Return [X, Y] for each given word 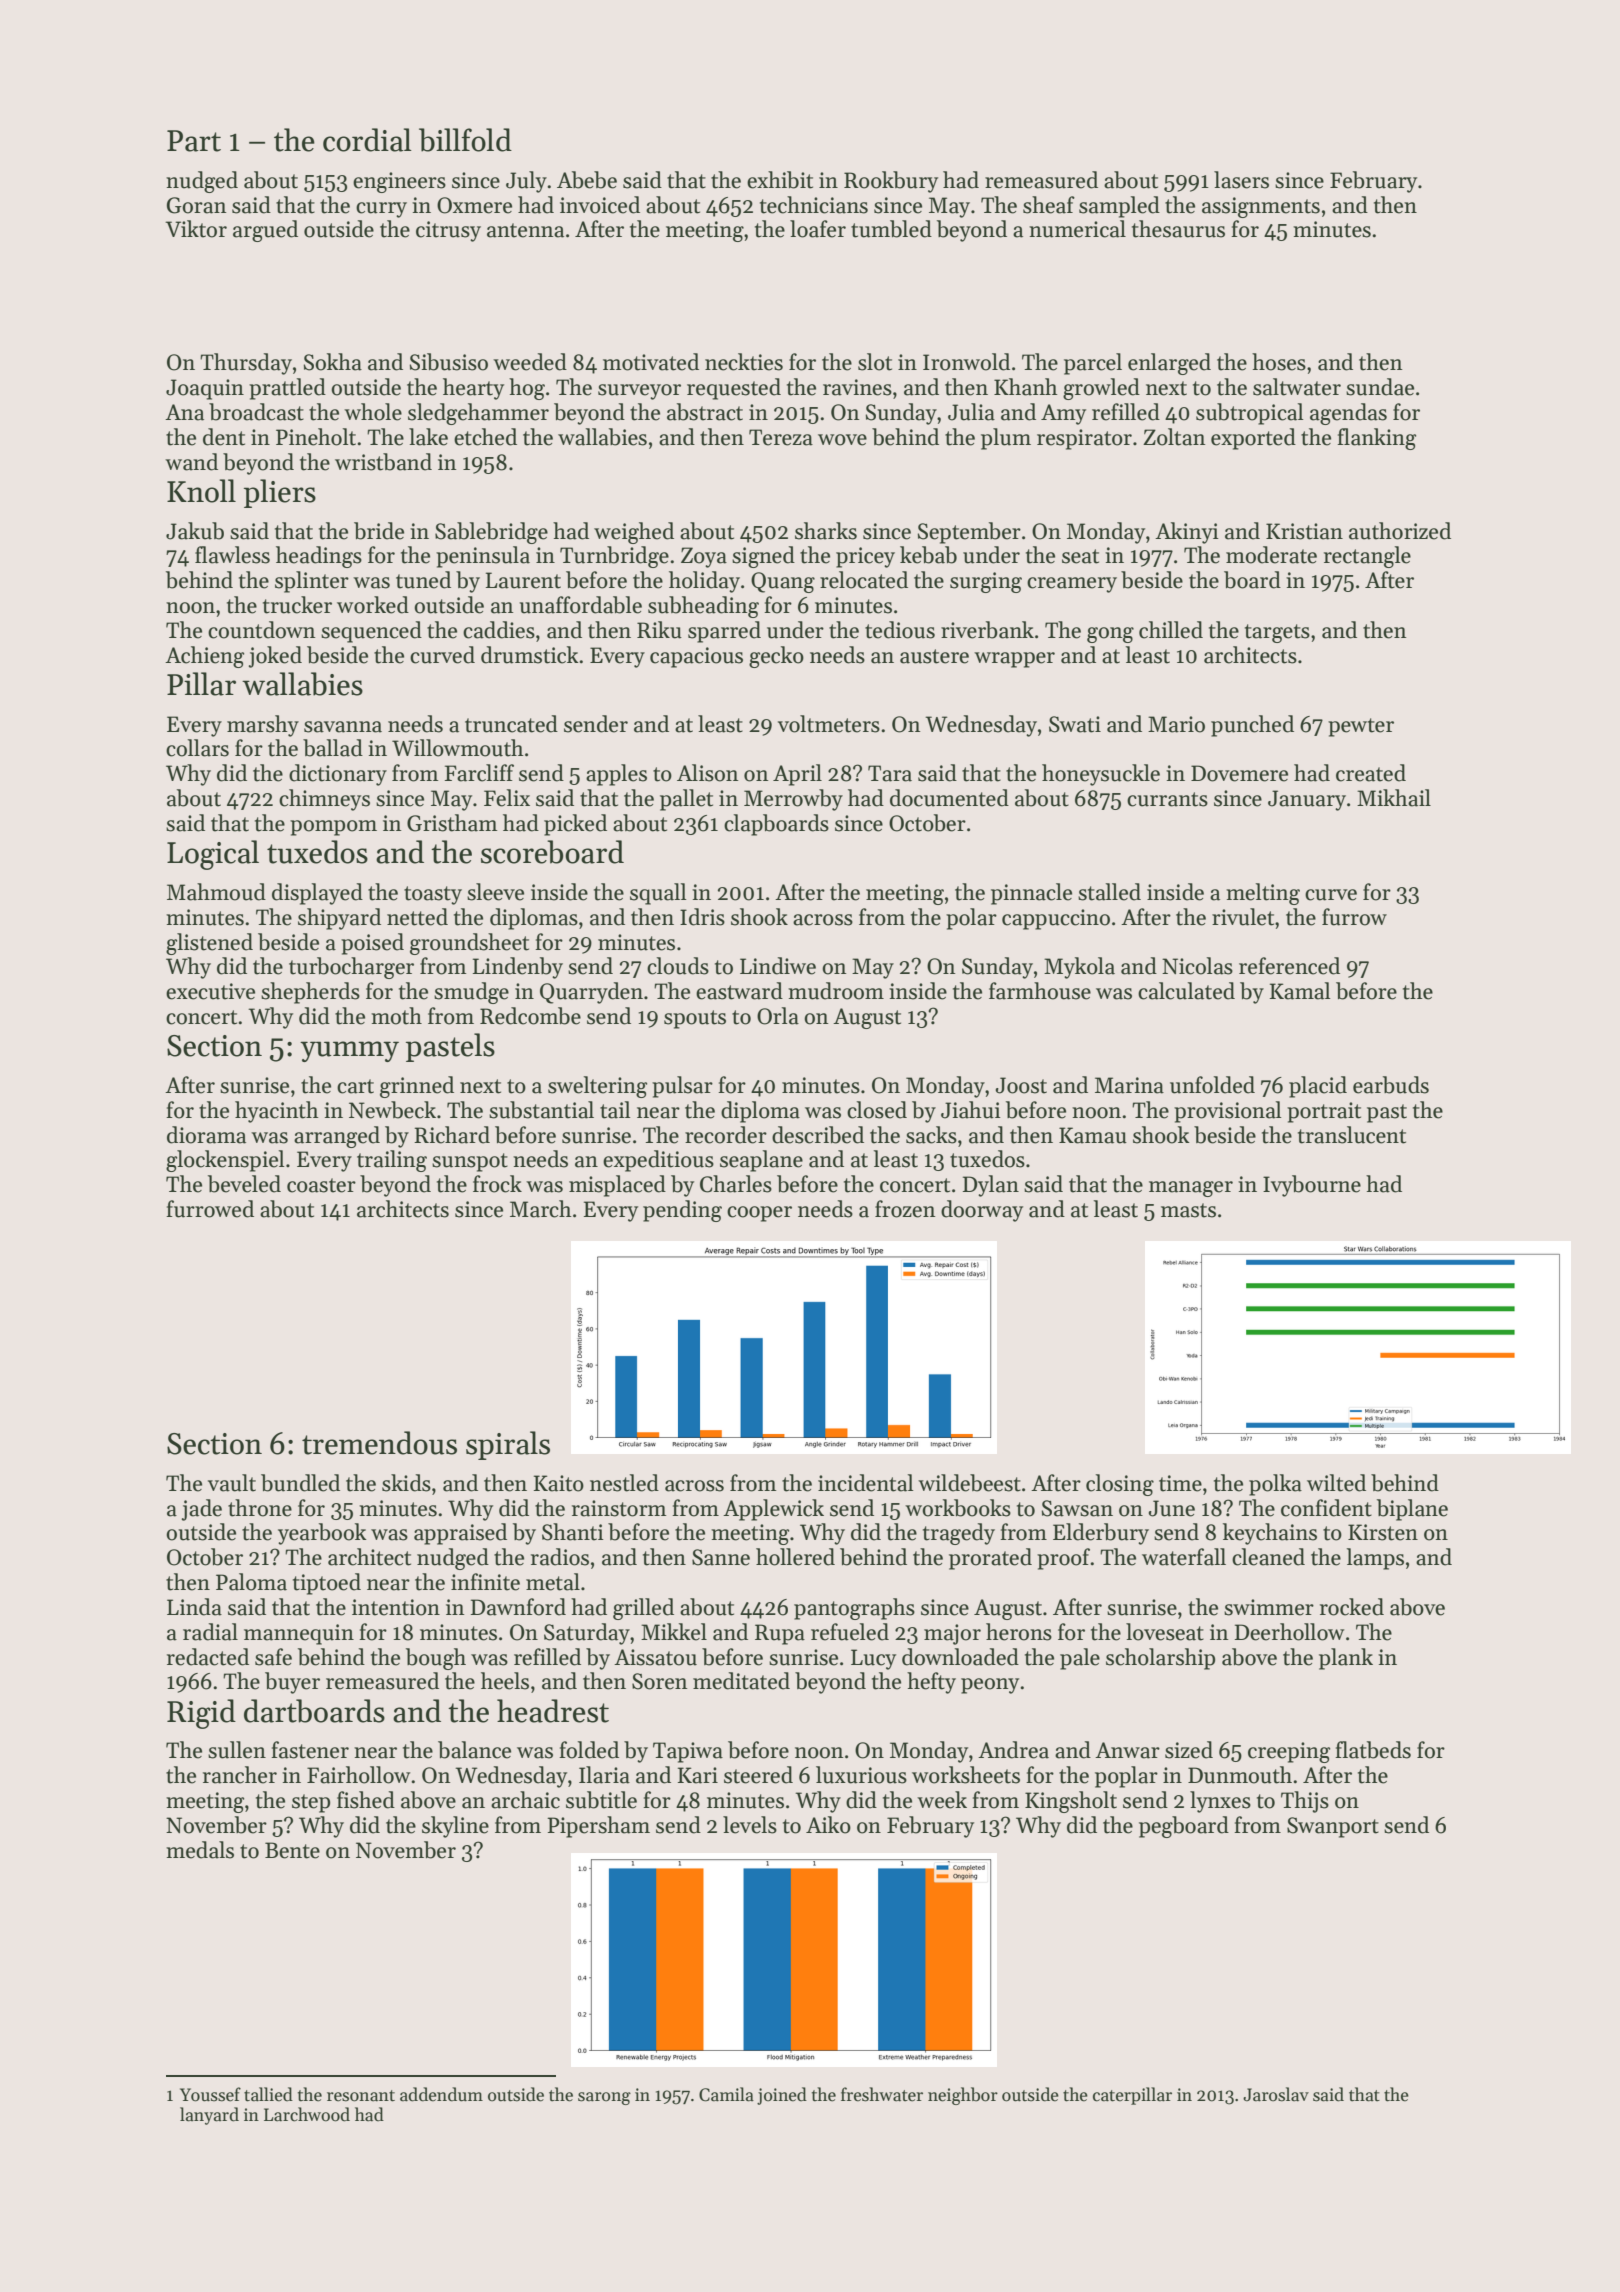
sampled [1119, 207]
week [942, 1800]
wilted [1336, 1483]
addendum [441, 2094]
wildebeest [969, 1483]
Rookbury [891, 182]
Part [194, 141]
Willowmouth [458, 748]
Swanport [1333, 1827]
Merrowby [793, 800]
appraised [460, 1534]
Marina [1129, 1085]
